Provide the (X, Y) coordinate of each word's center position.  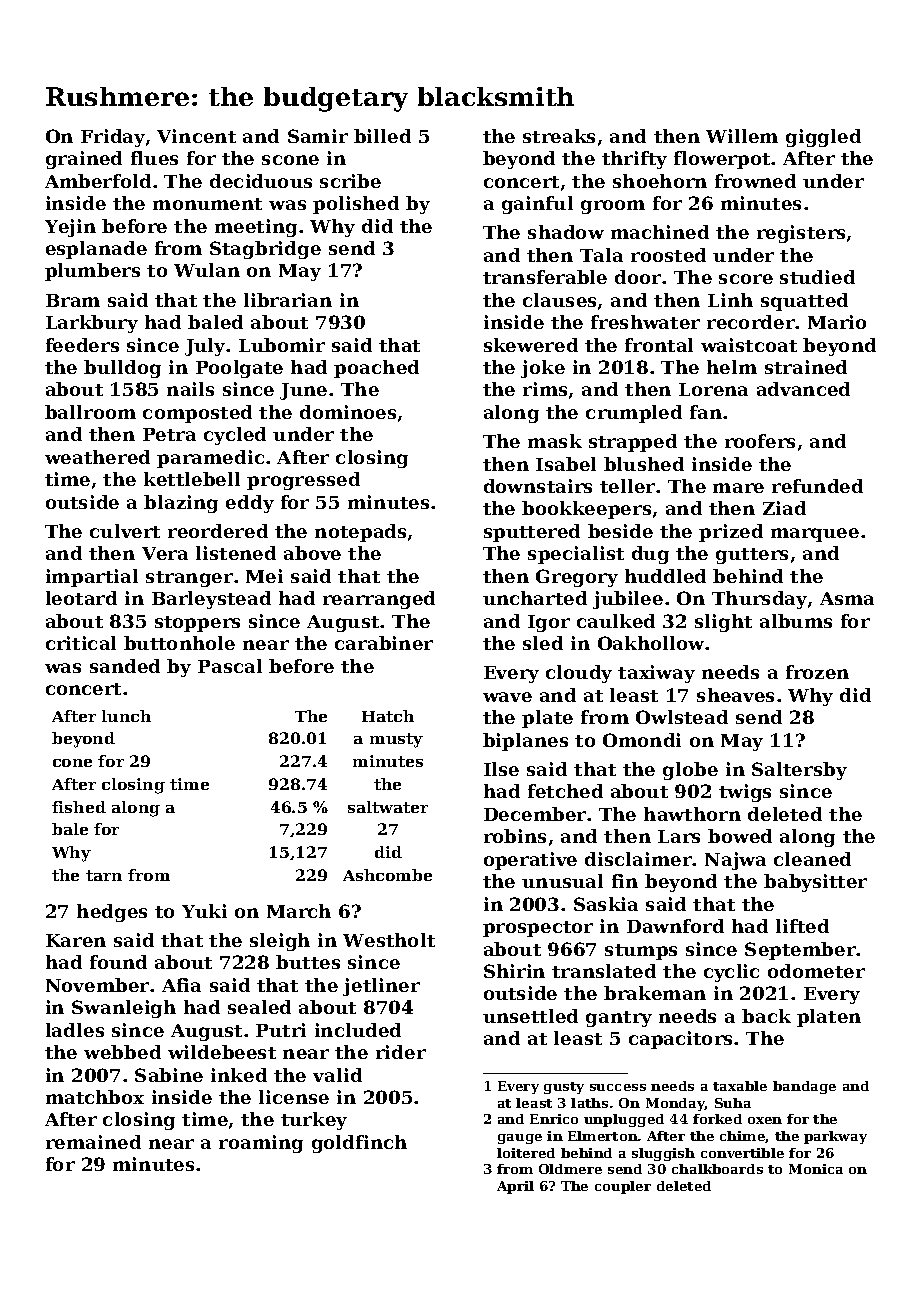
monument (207, 204)
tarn (104, 875)
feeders (82, 345)
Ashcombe (387, 875)
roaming (261, 1144)
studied (817, 277)
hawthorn (692, 814)
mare (738, 488)
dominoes (348, 412)
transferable (545, 277)
